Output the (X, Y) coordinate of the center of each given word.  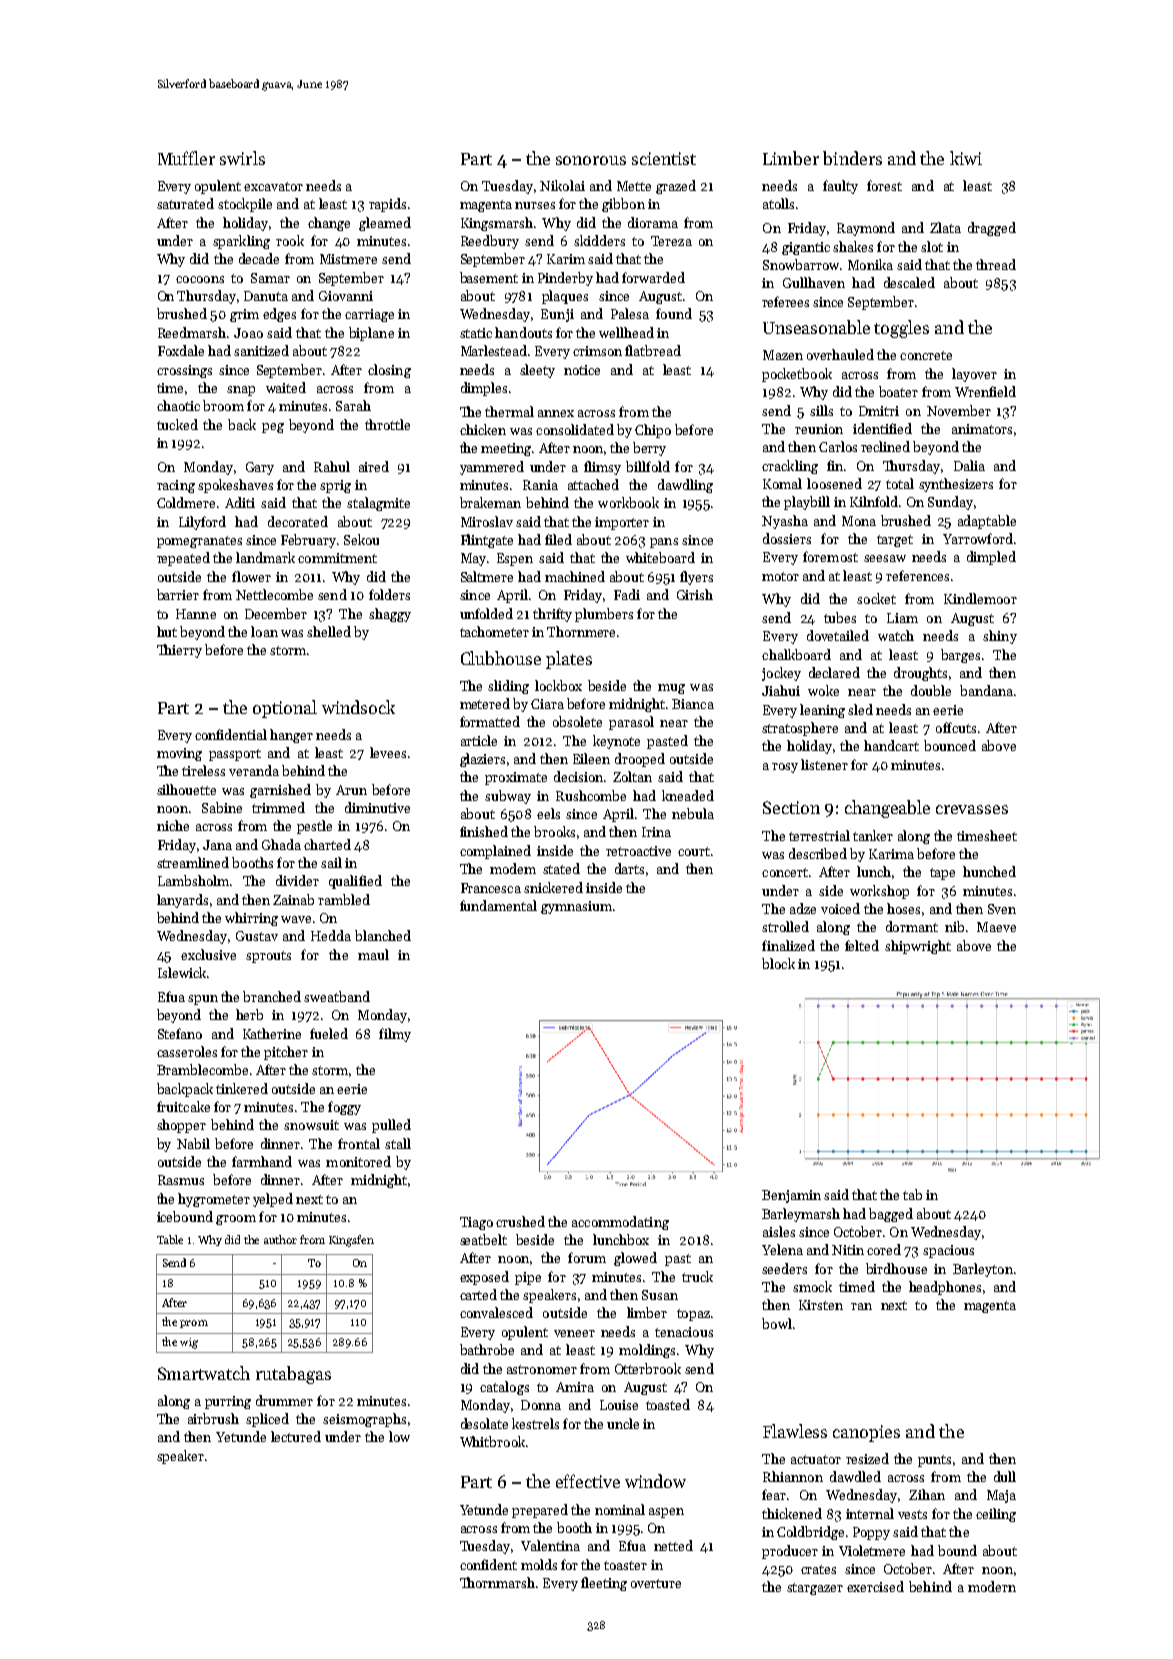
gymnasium (576, 907)
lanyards (182, 901)
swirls (242, 158)
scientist (664, 158)
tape (942, 874)
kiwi (966, 158)
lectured (296, 1436)
